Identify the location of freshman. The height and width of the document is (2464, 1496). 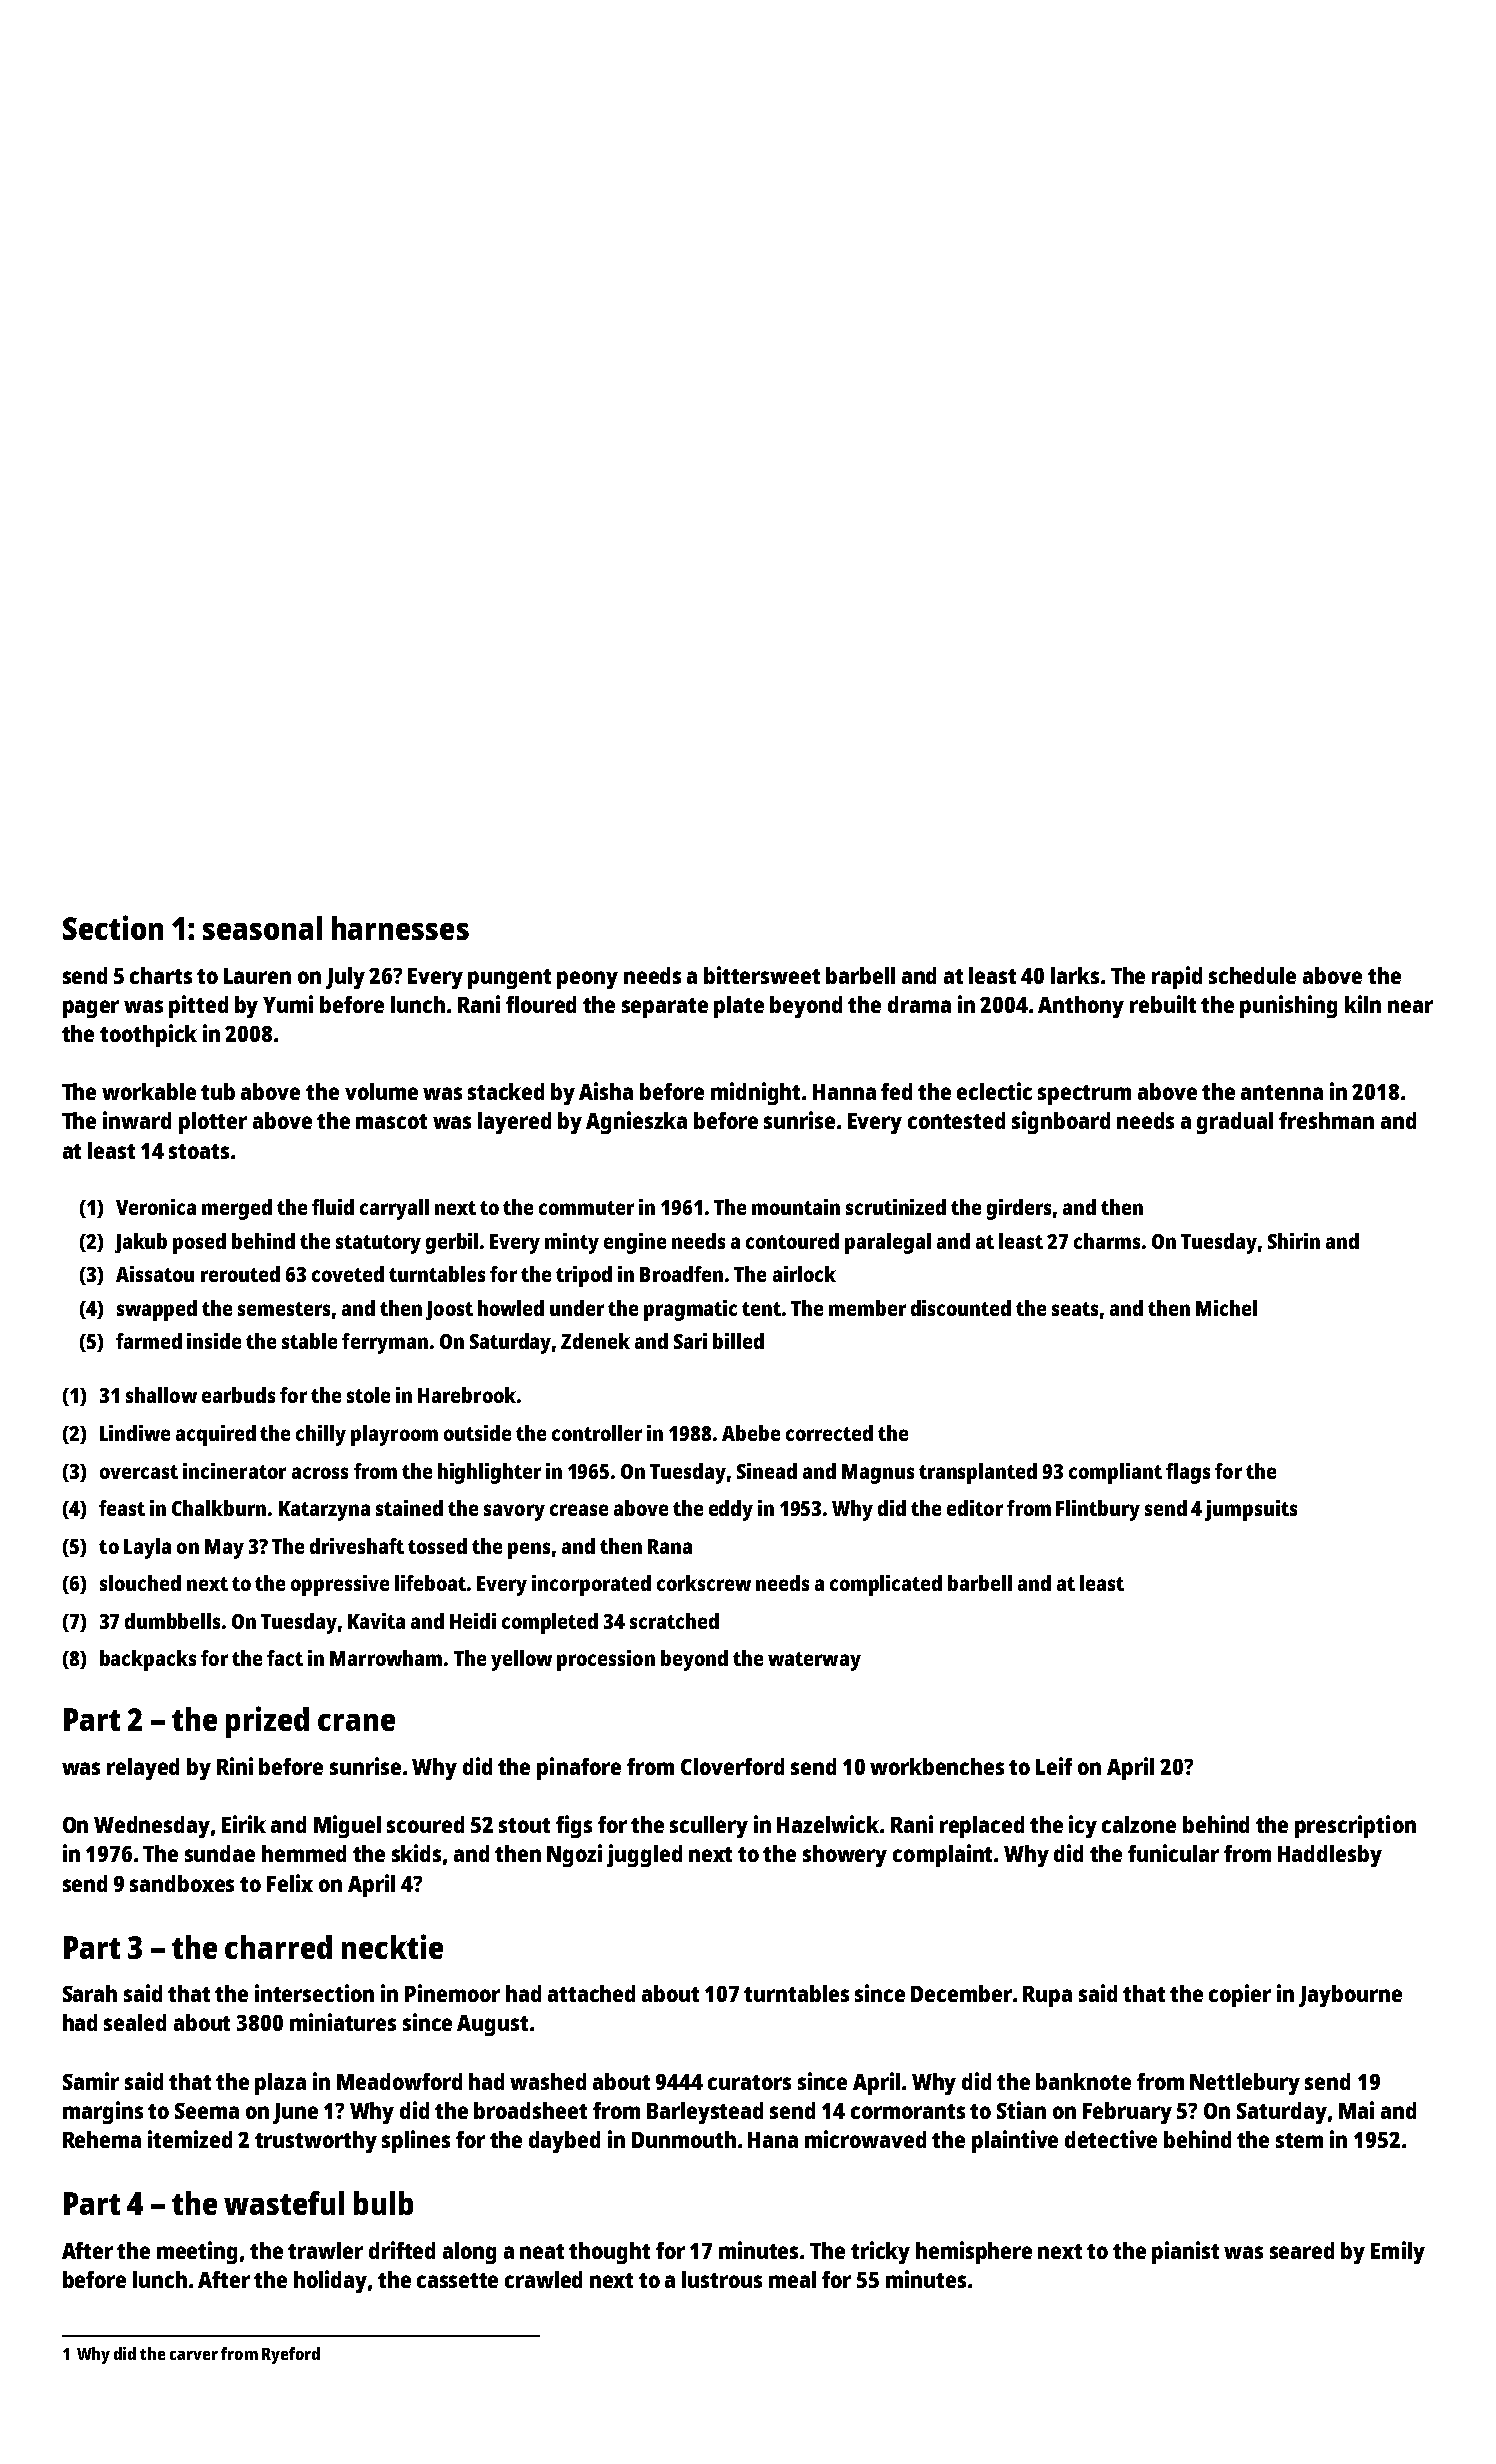
(1326, 1120).
